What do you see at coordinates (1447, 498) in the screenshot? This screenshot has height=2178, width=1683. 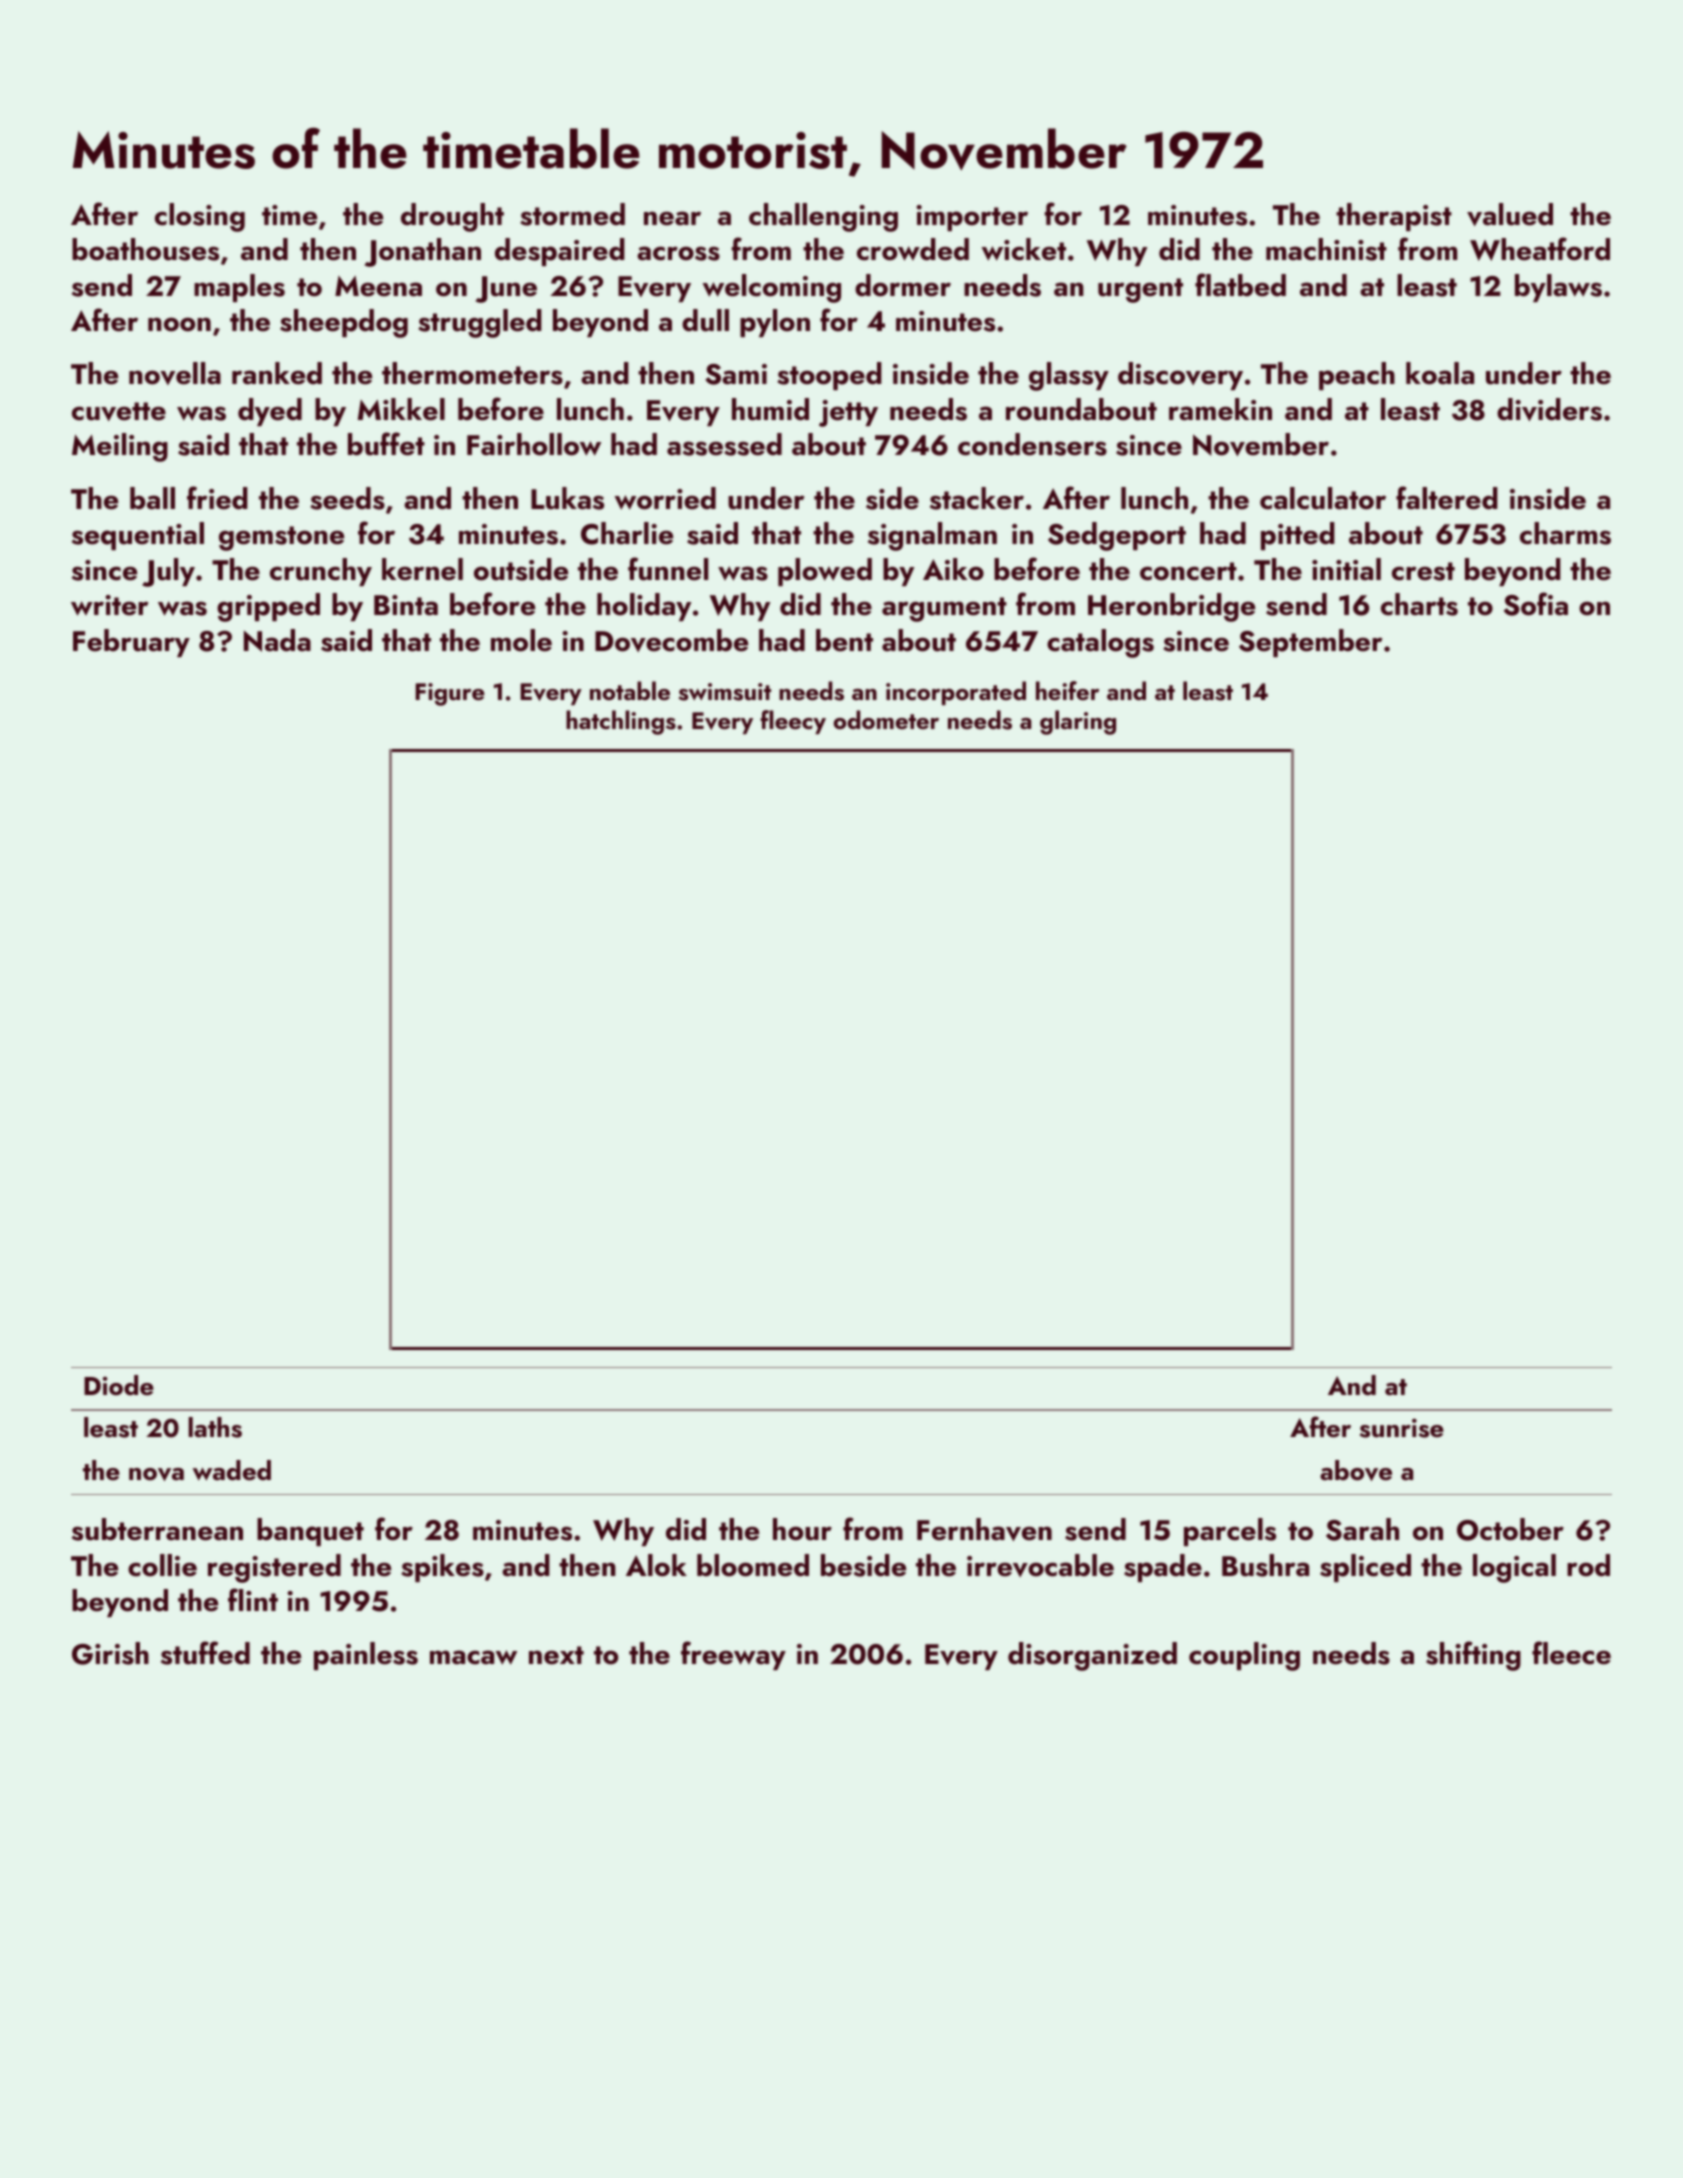 I see `faltered` at bounding box center [1447, 498].
